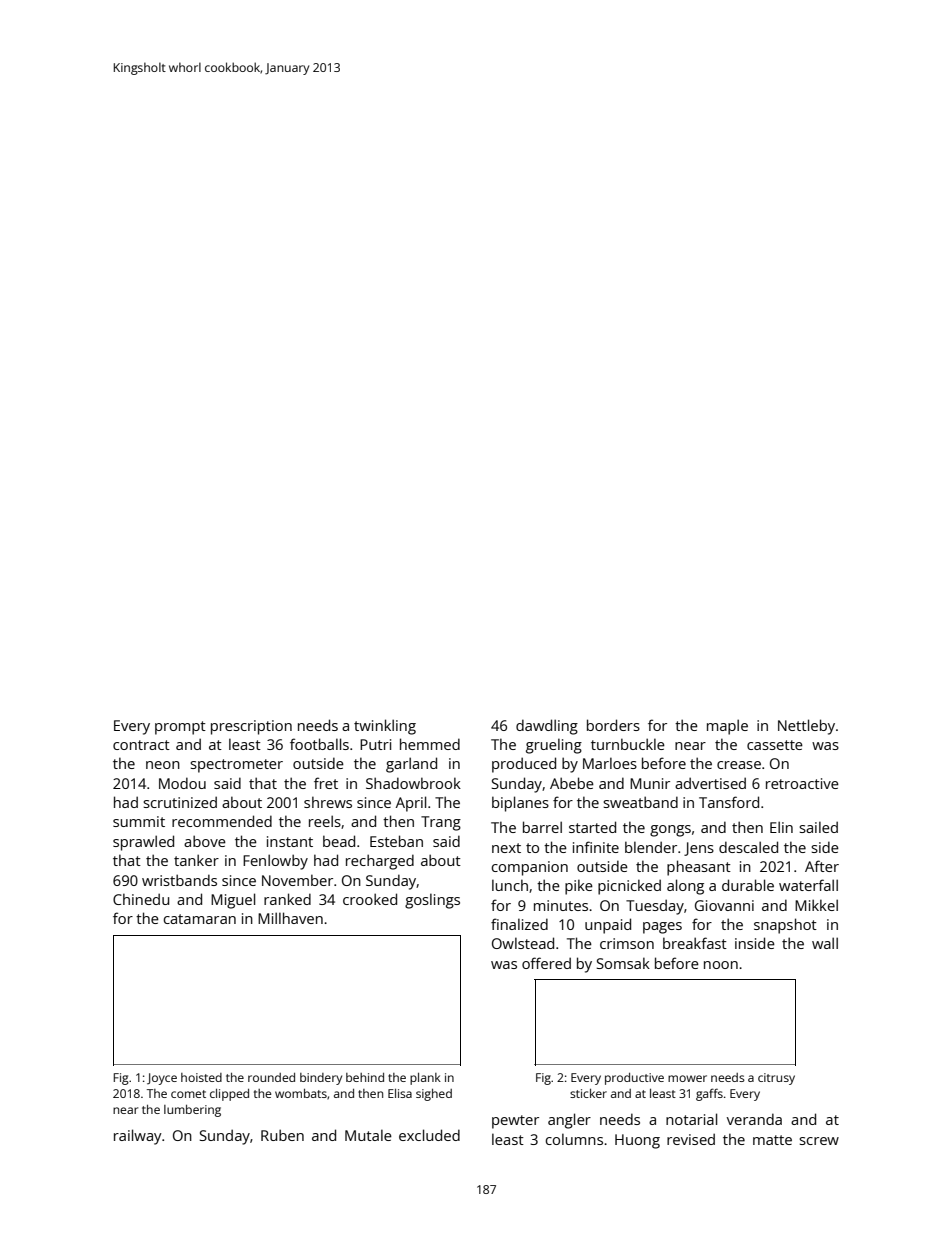 This screenshot has width=952, height=1233. Describe the element at coordinates (569, 1121) in the screenshot. I see `angler` at that location.
